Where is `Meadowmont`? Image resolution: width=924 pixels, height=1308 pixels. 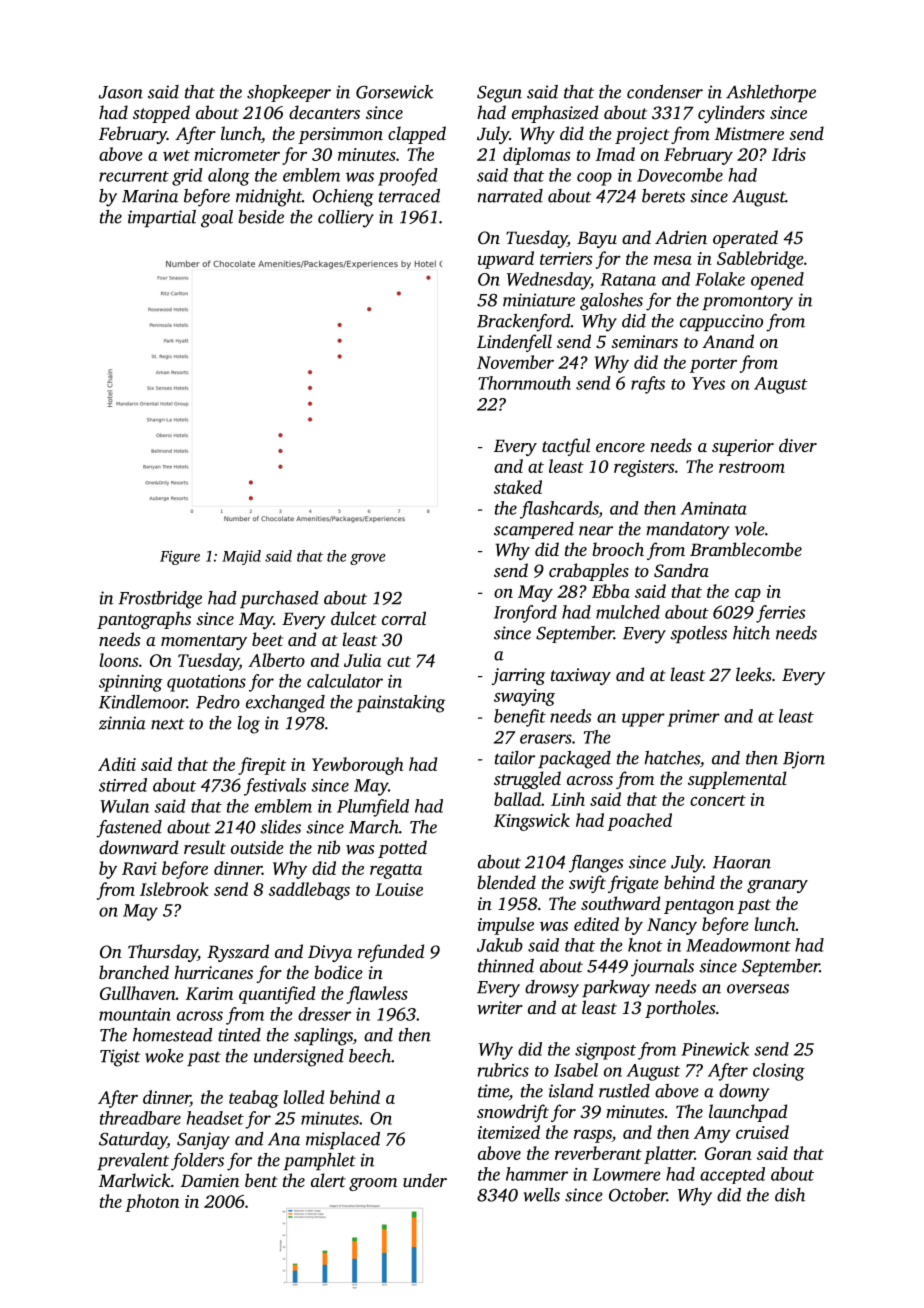 Meadowmont is located at coordinates (738, 945).
